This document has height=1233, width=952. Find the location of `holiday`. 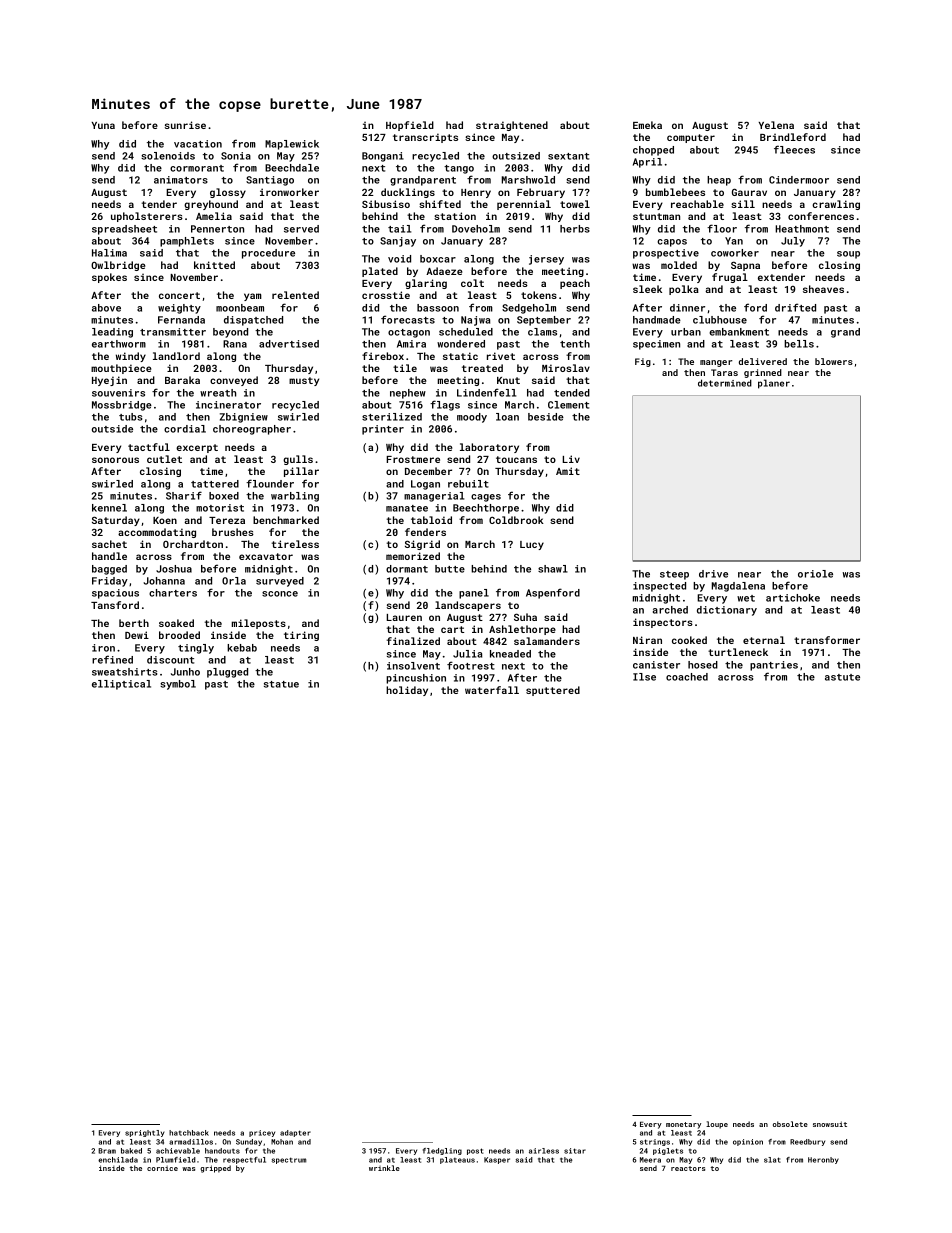

holiday is located at coordinates (407, 691).
